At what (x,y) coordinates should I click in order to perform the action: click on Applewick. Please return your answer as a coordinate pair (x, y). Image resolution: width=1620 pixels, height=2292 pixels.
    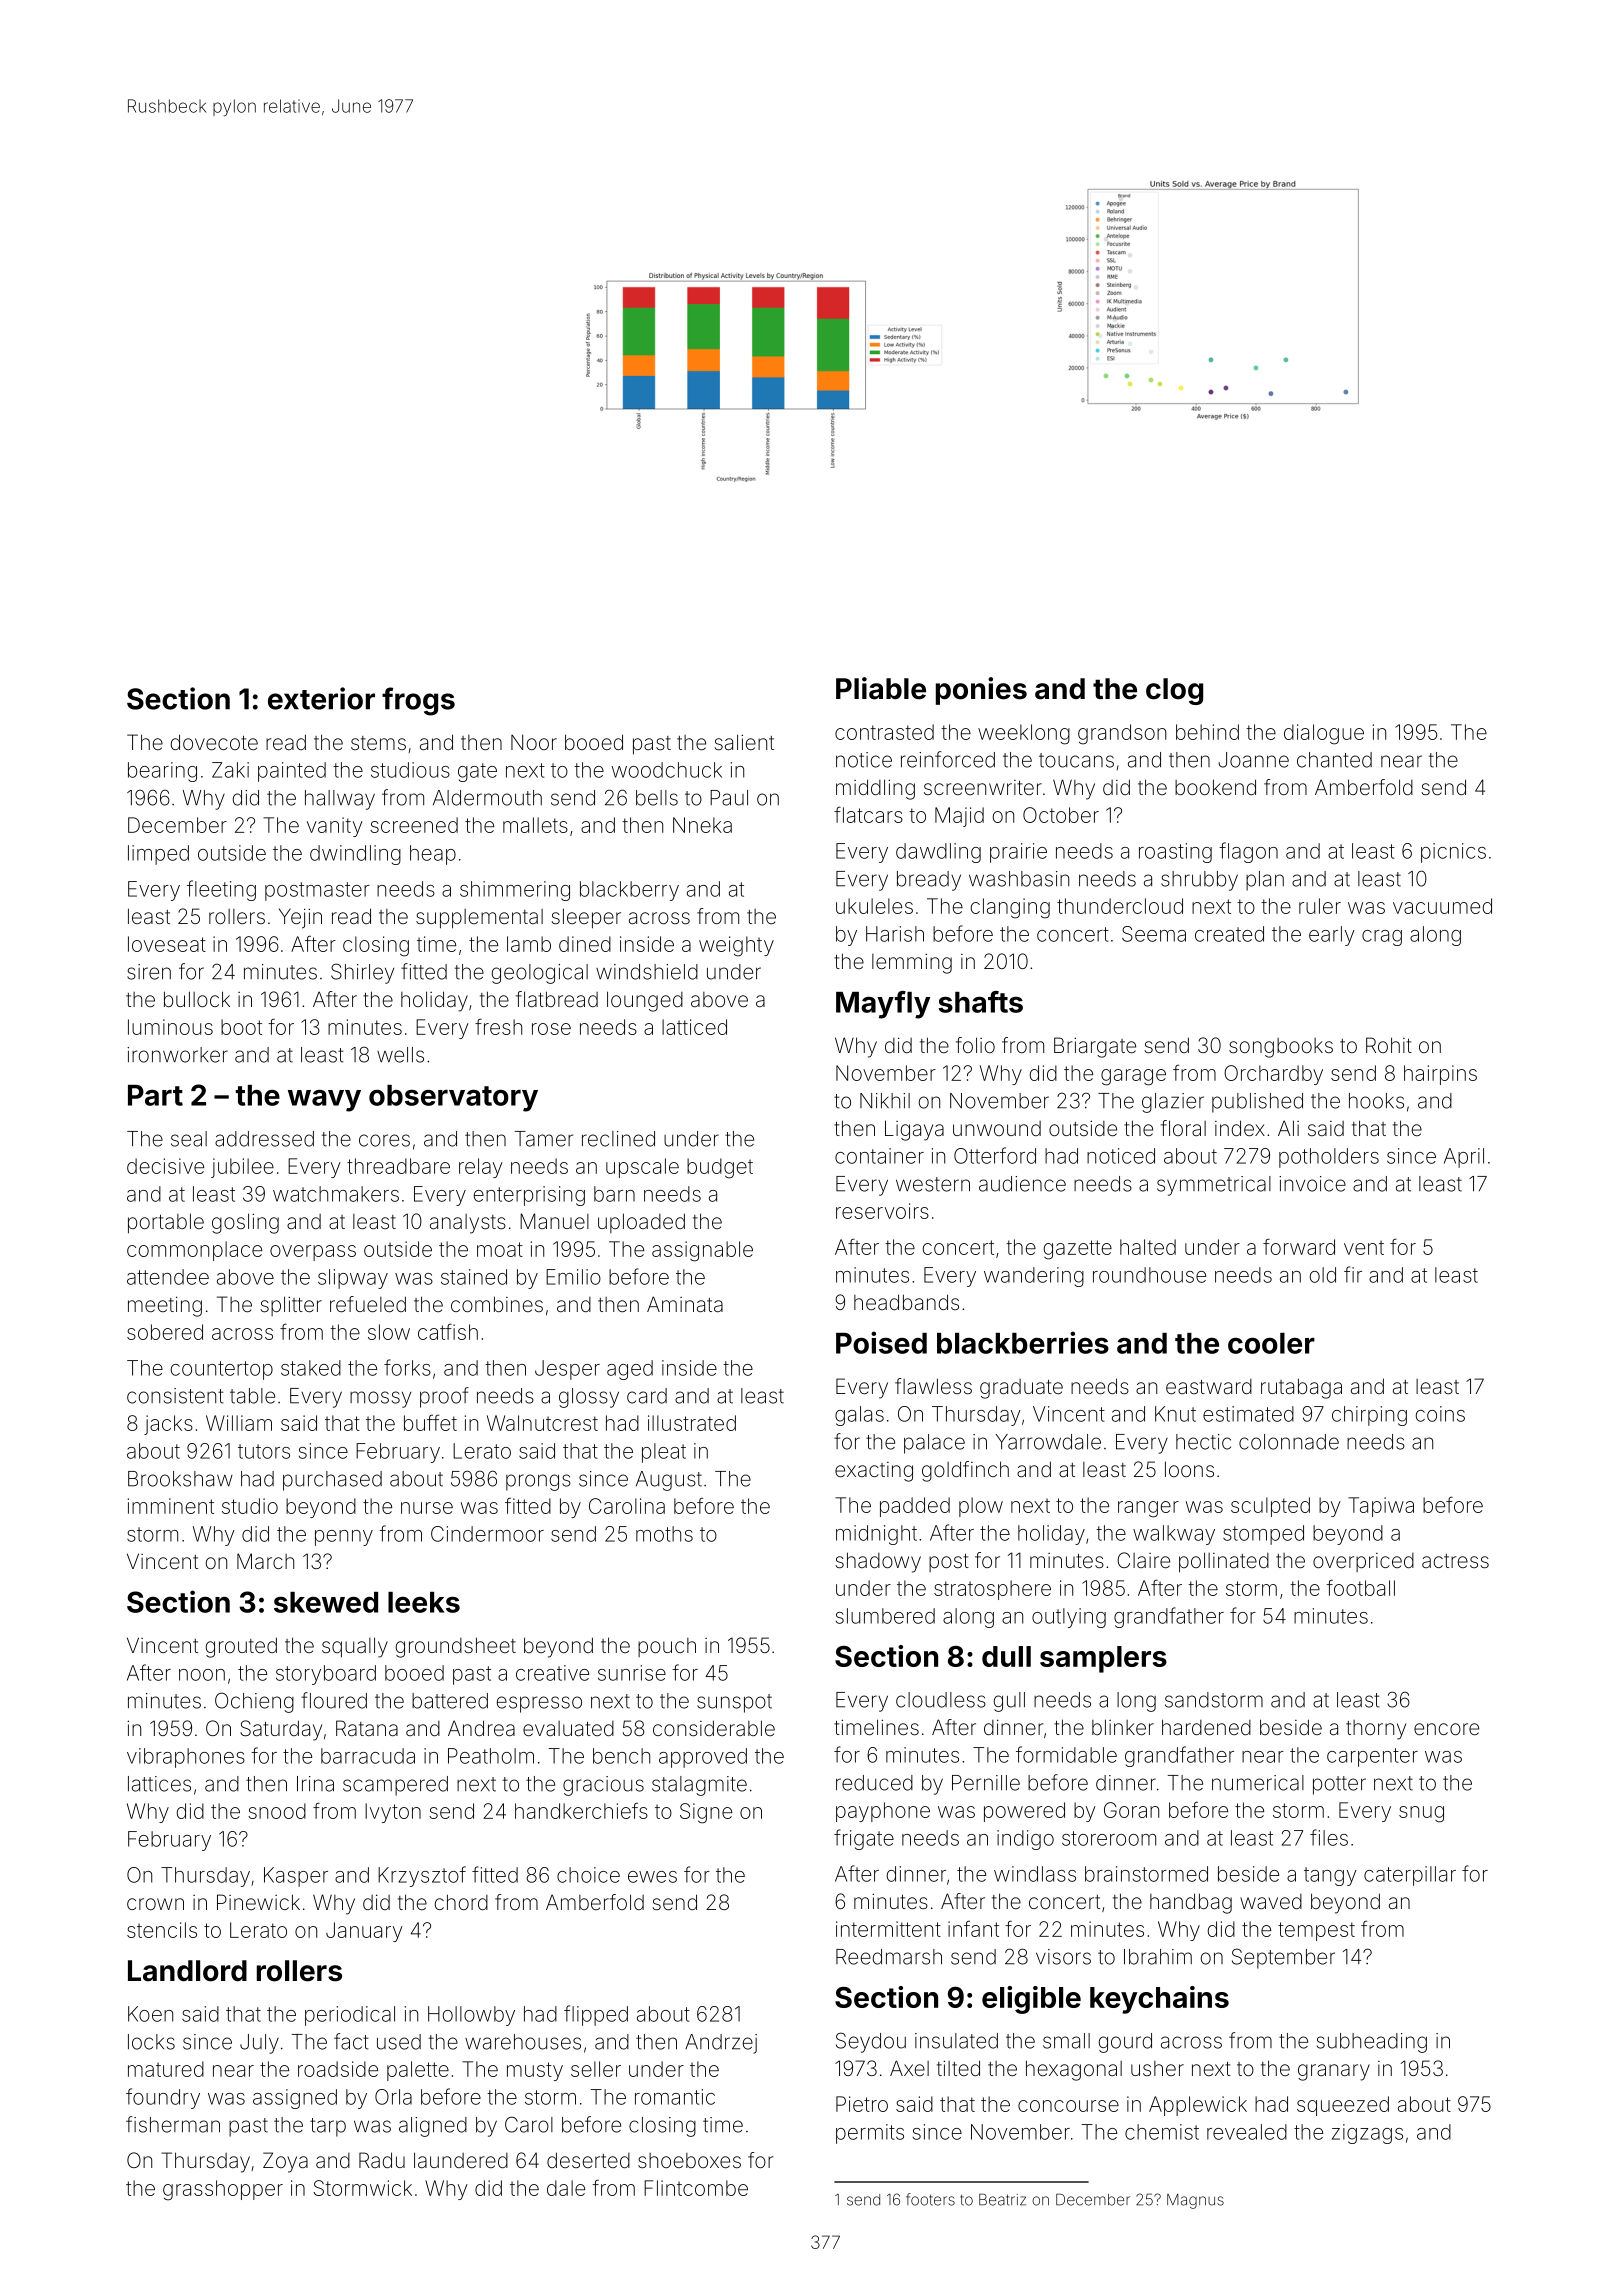
    Looking at the image, I should click on (1198, 2106).
